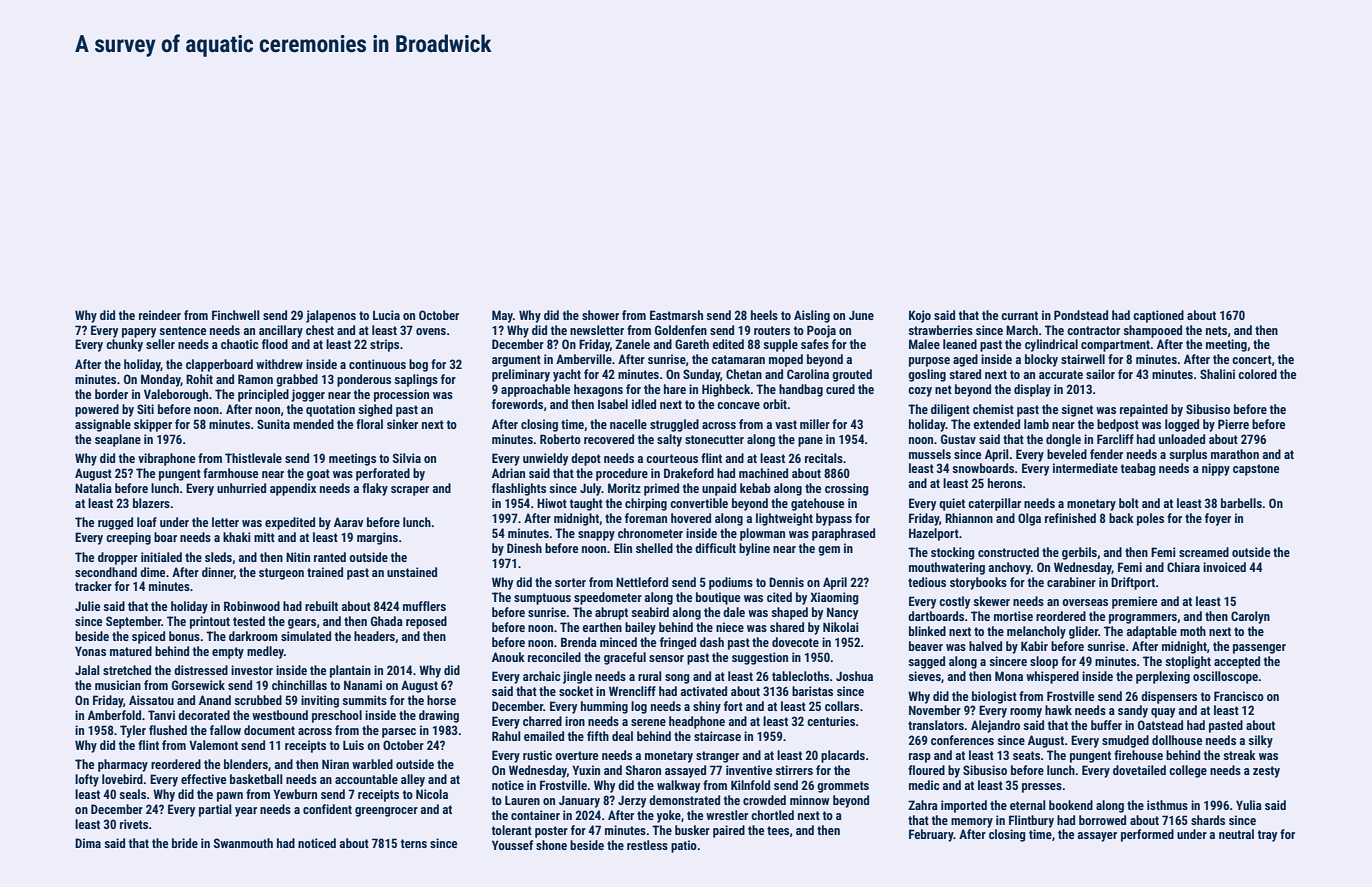  I want to click on assayer, so click(1097, 837).
